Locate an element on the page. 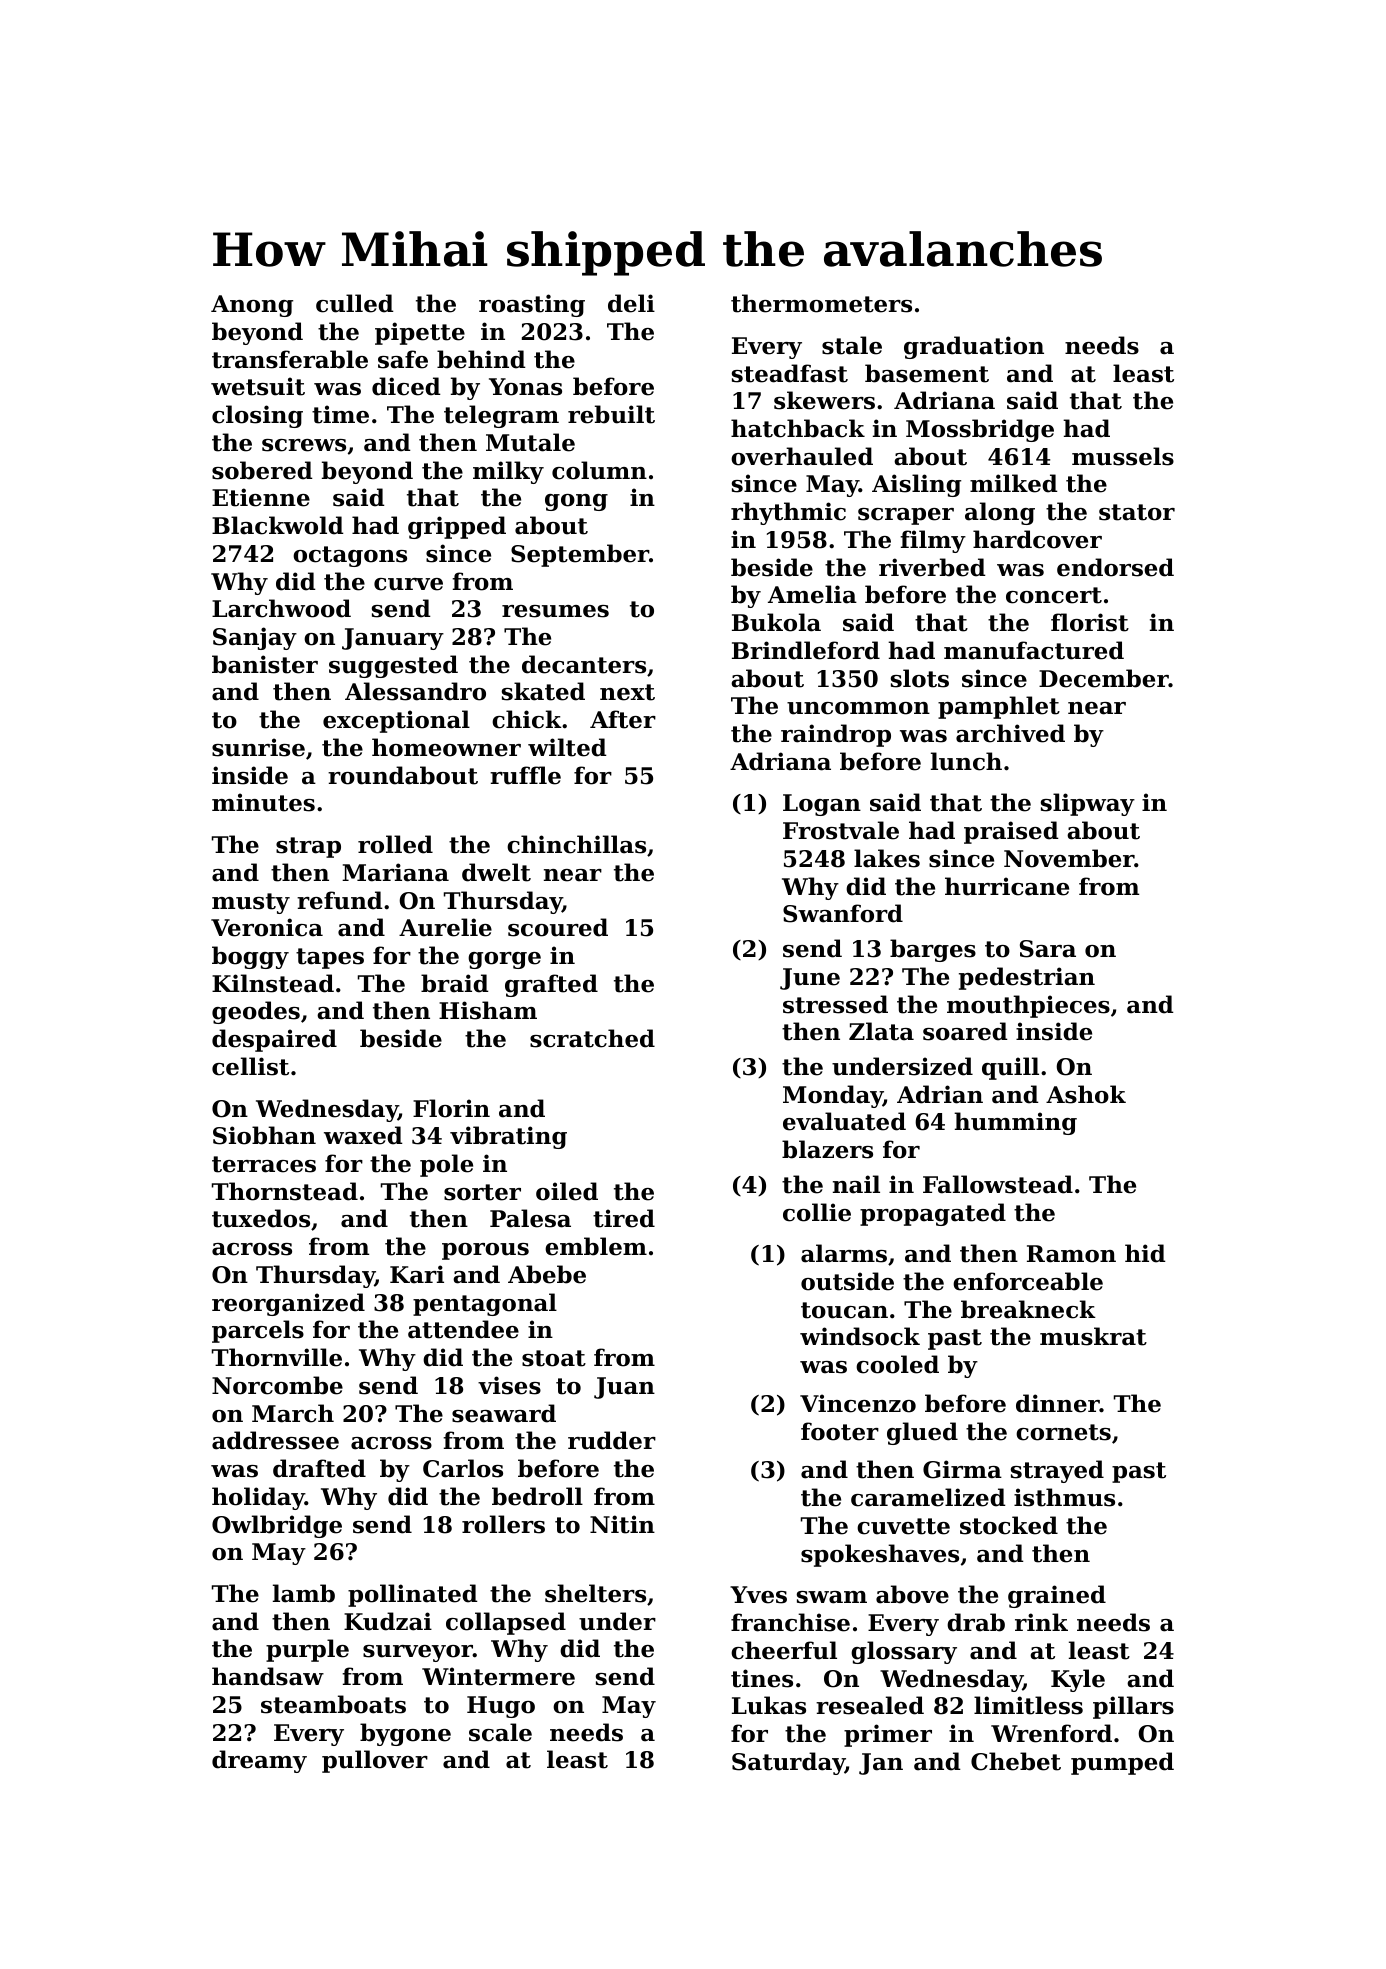 Image resolution: width=1386 pixels, height=1969 pixels. ruffle is located at coordinates (525, 775).
